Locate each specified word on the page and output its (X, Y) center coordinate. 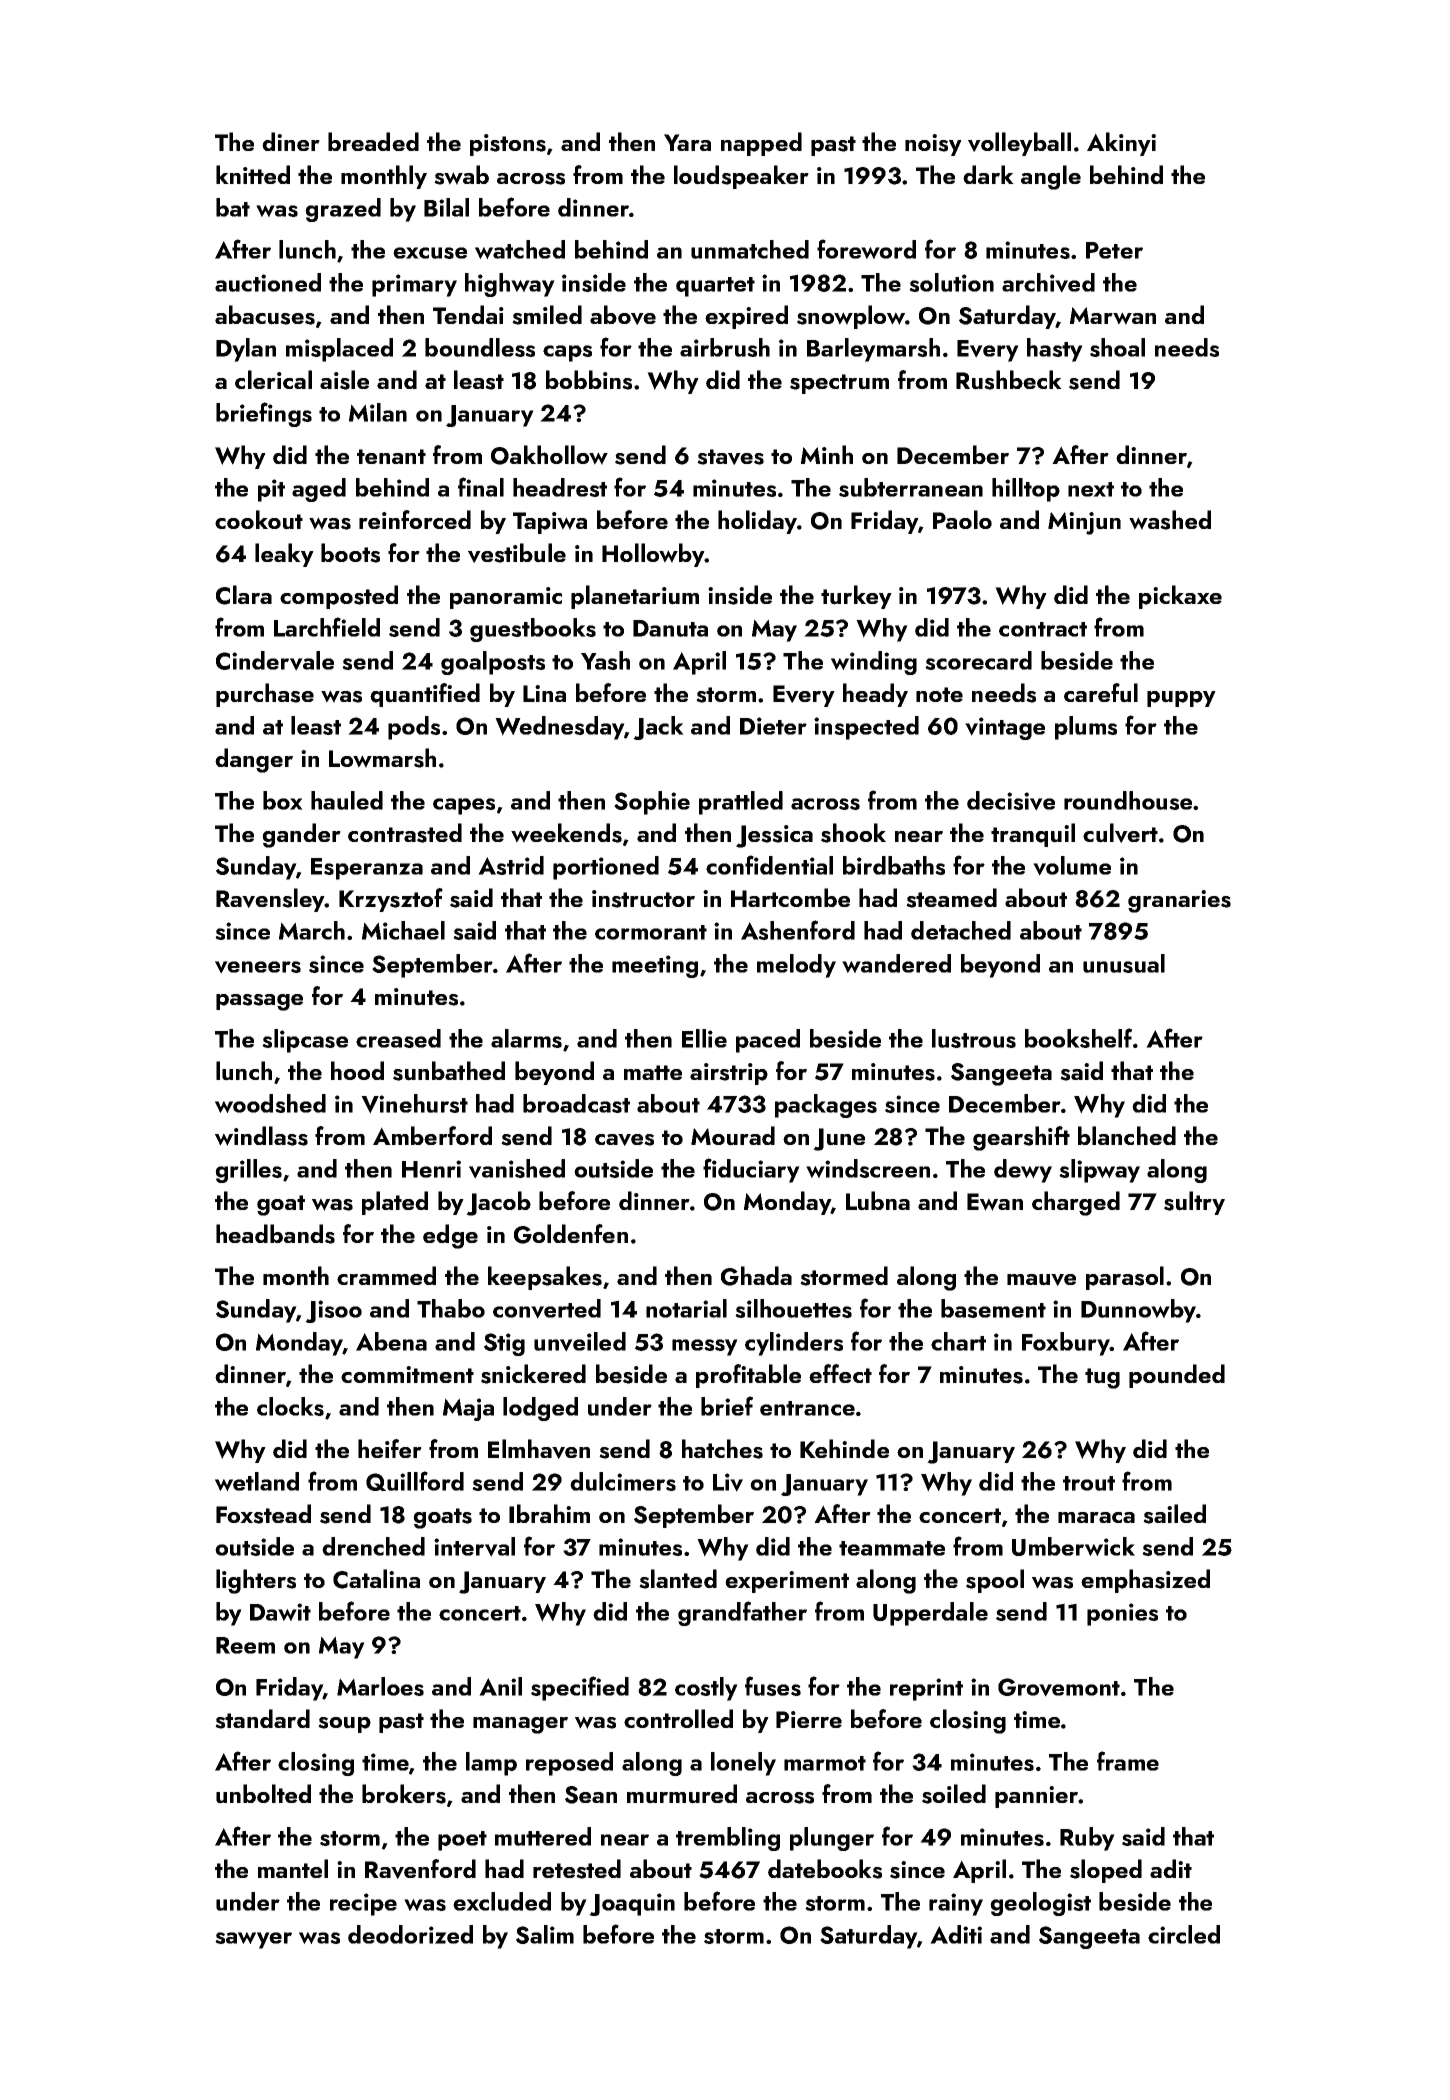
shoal (1117, 347)
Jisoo (333, 1311)
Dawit (280, 1612)
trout (1089, 1483)
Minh (827, 454)
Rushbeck (1009, 380)
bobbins (589, 380)
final (481, 487)
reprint (926, 1689)
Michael (403, 930)
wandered (896, 963)
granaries (1179, 901)
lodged (540, 1409)
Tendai (468, 314)
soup (344, 1725)
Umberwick (1073, 1546)
